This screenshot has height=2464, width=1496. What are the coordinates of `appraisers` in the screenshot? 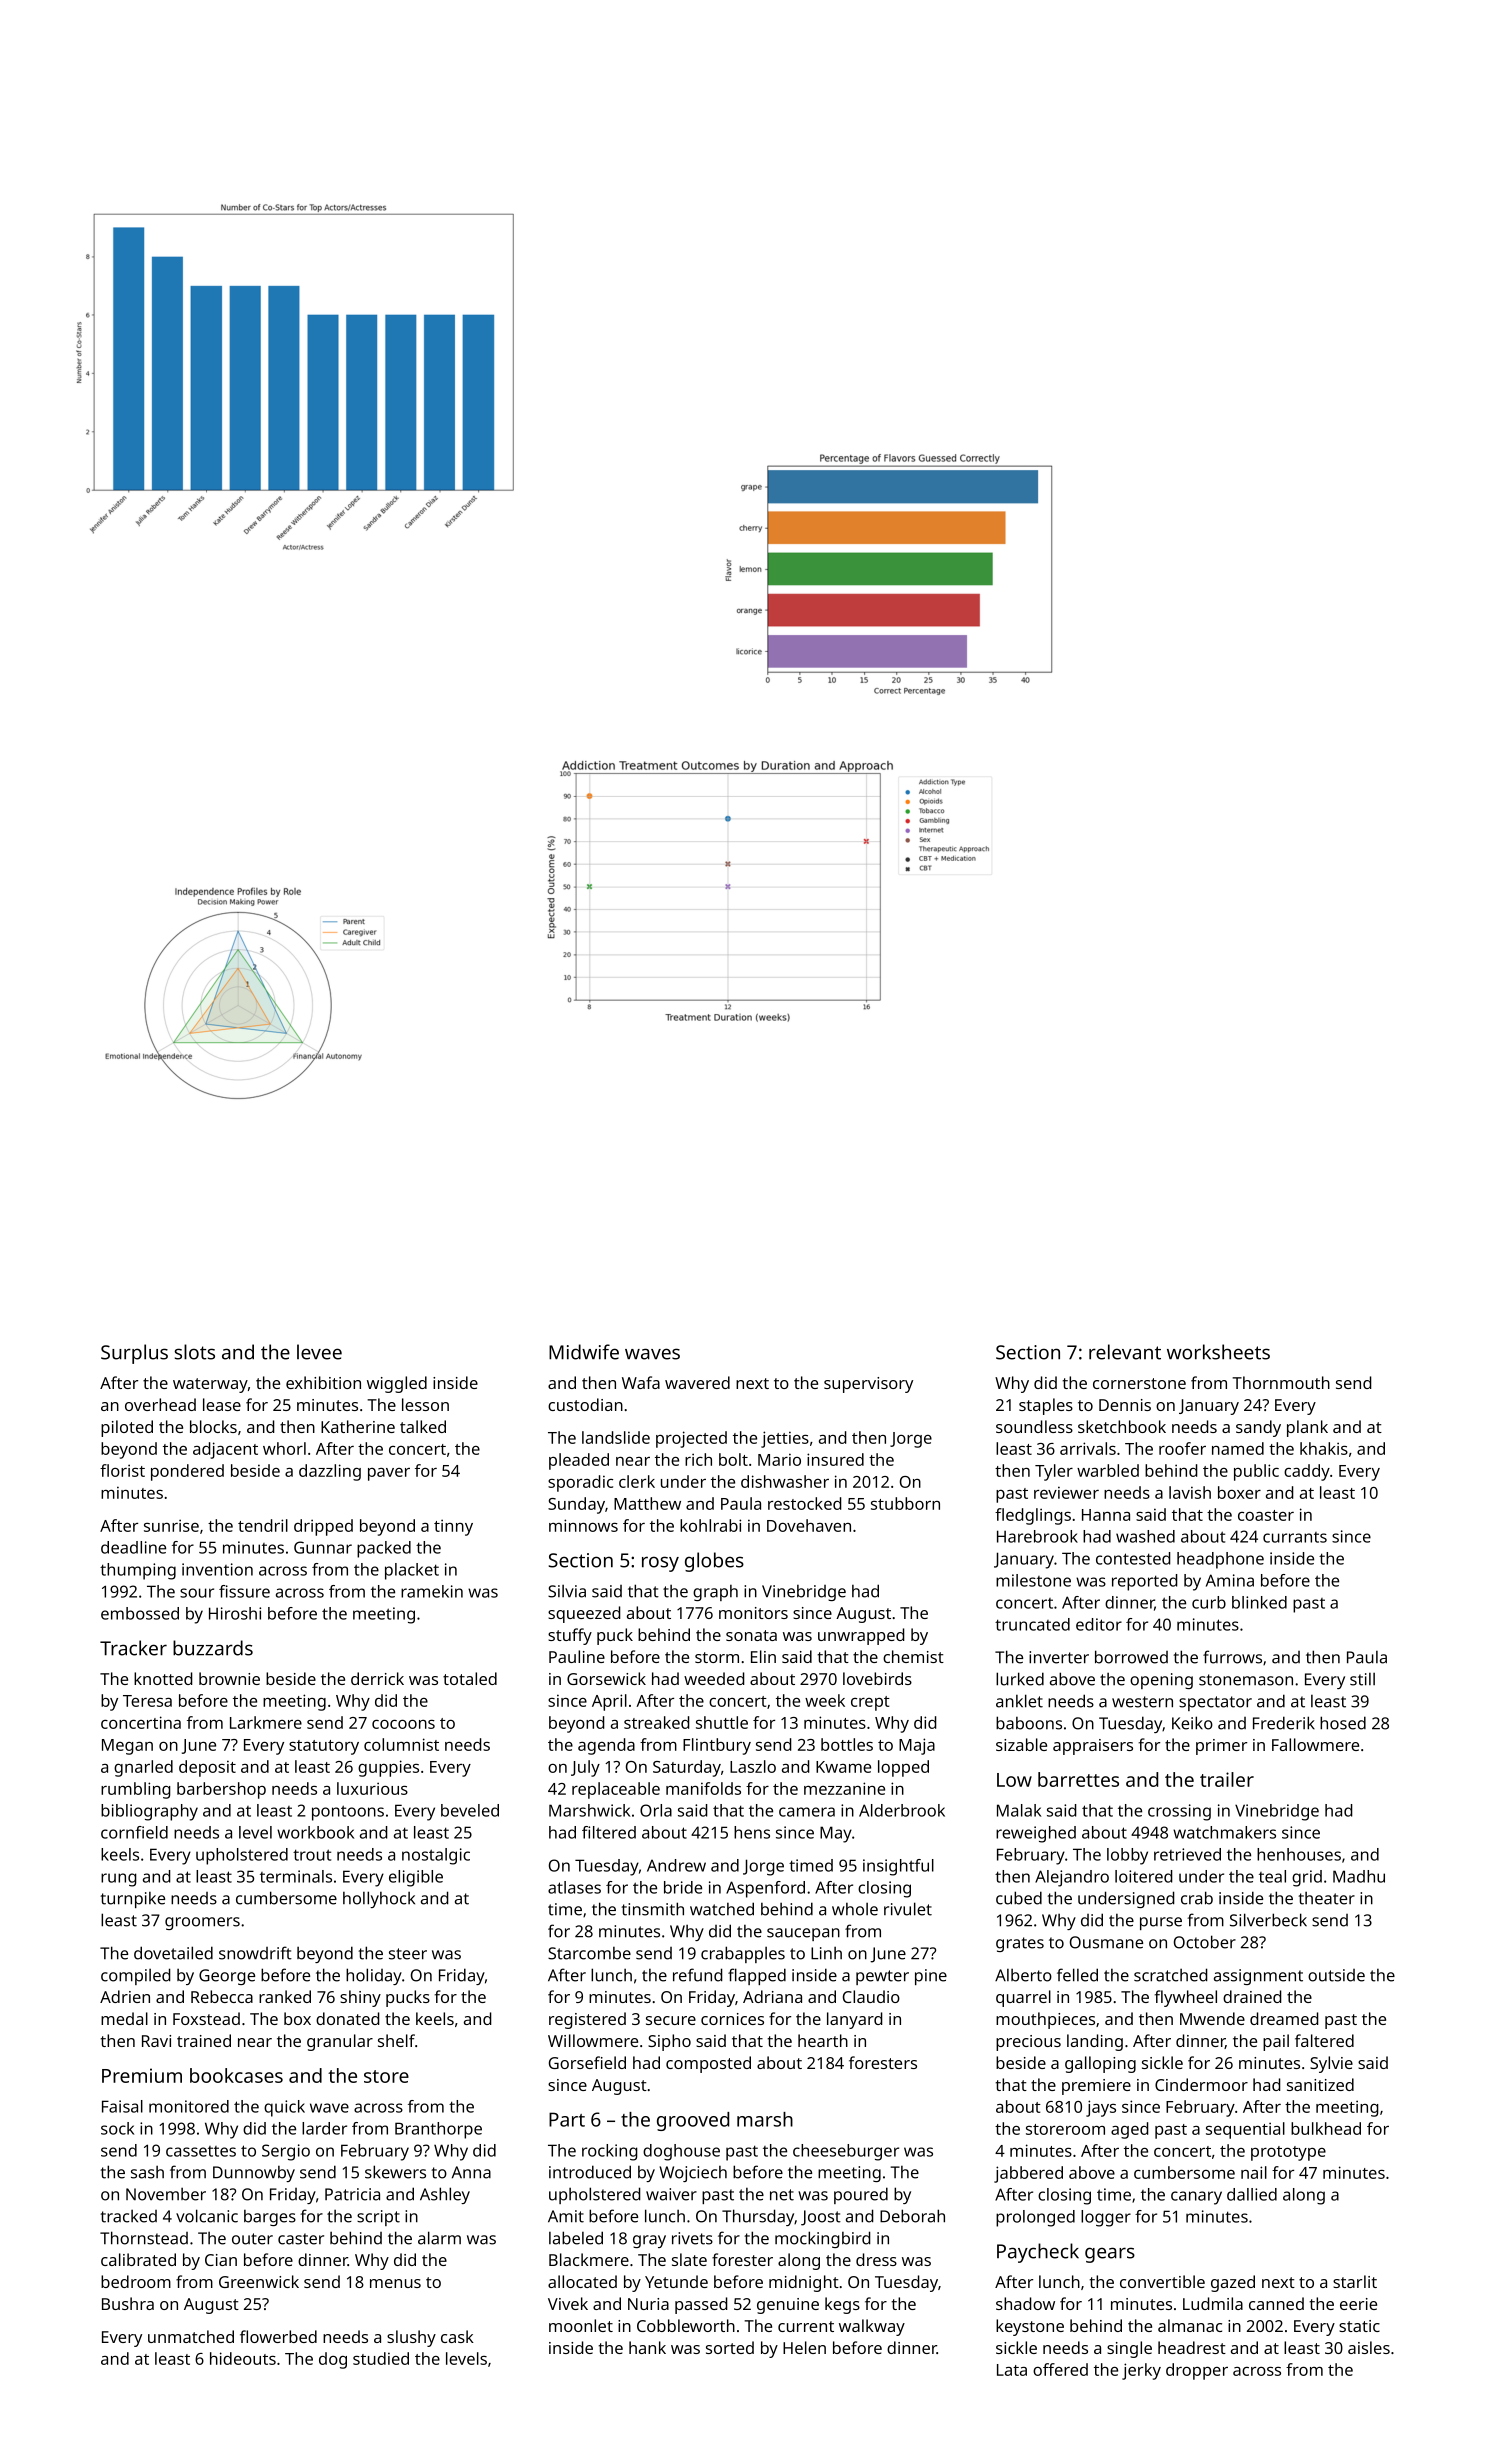 It's located at (1093, 1747).
